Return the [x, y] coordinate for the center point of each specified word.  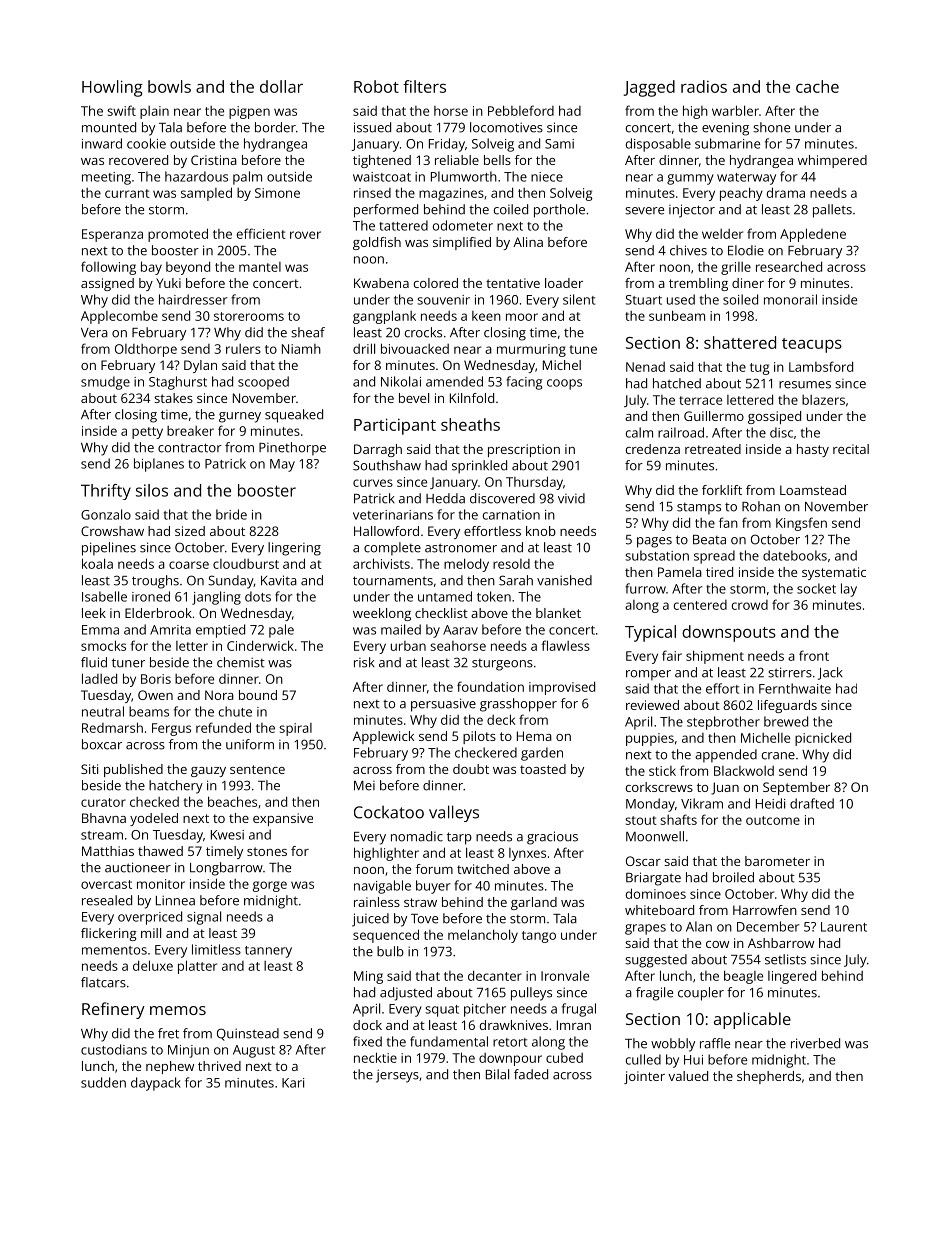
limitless [216, 949]
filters [424, 86]
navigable [382, 887]
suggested [656, 961]
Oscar [643, 861]
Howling [112, 88]
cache [817, 86]
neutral [103, 711]
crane [778, 756]
